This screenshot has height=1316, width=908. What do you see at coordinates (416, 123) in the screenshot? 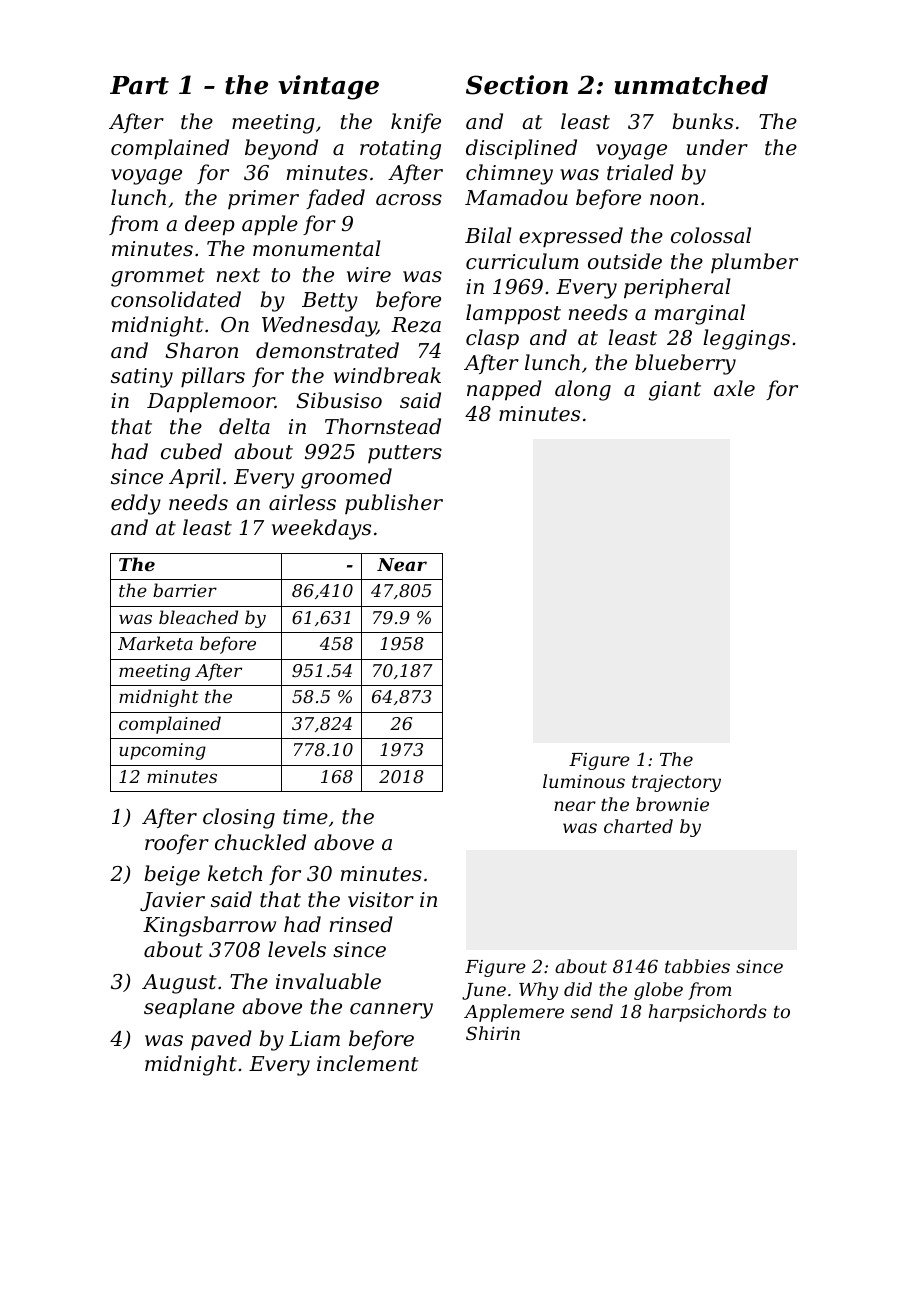
I see `knife` at bounding box center [416, 123].
